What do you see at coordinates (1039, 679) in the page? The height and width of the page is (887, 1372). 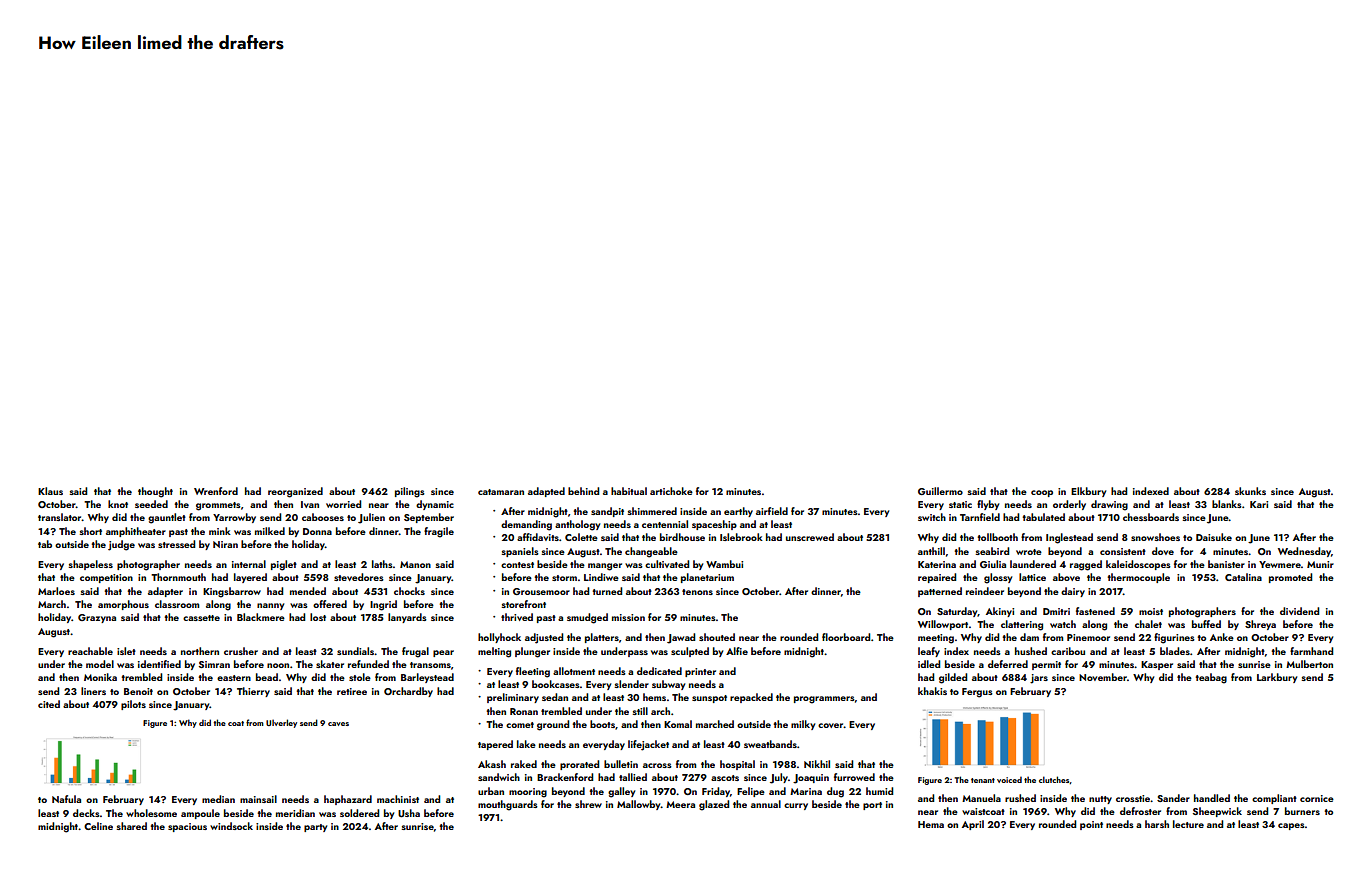 I see `jars` at bounding box center [1039, 679].
